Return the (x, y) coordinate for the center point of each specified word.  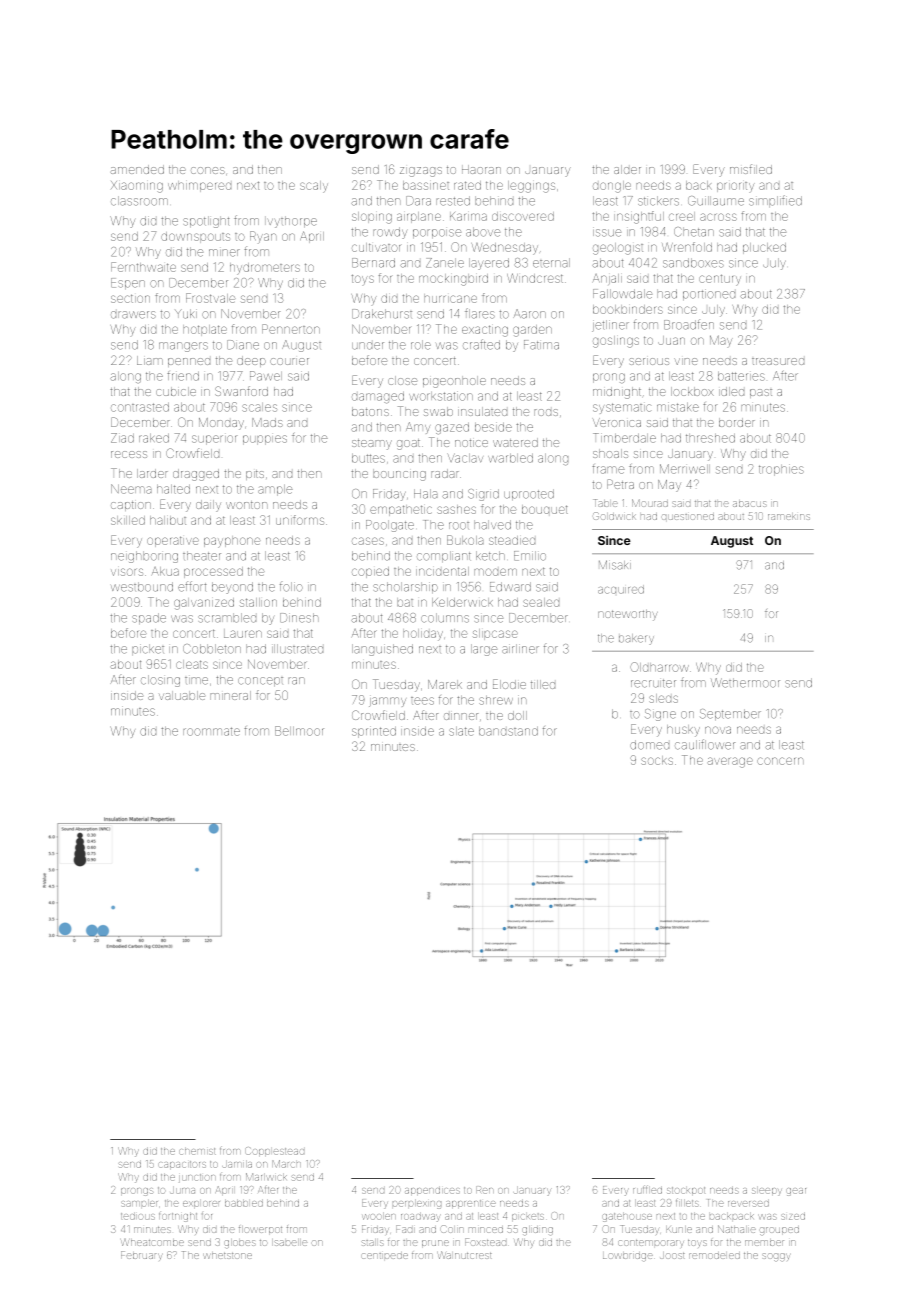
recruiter (653, 683)
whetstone (228, 1256)
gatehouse (627, 1217)
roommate (211, 731)
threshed (710, 438)
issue (607, 232)
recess (129, 454)
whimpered (199, 186)
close (402, 380)
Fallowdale (622, 294)
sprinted (374, 732)
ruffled (647, 1189)
